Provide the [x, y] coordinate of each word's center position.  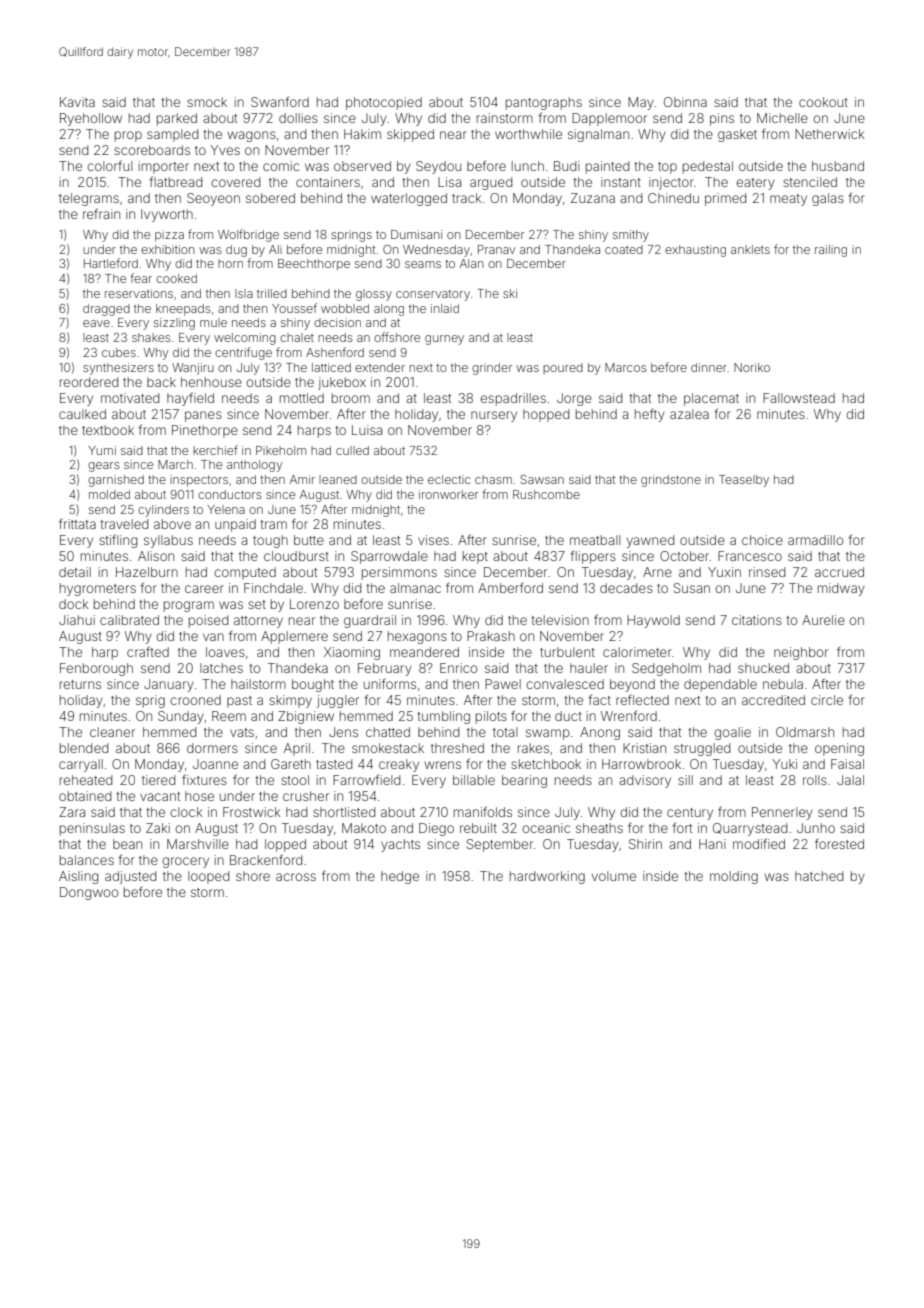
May [641, 103]
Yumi [102, 450]
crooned [195, 700]
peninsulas [92, 829]
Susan [692, 588]
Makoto [364, 828]
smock [207, 102]
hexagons [417, 637]
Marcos [625, 367]
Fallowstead [799, 398]
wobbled [345, 308]
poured [563, 368]
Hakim [362, 134]
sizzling [174, 324]
